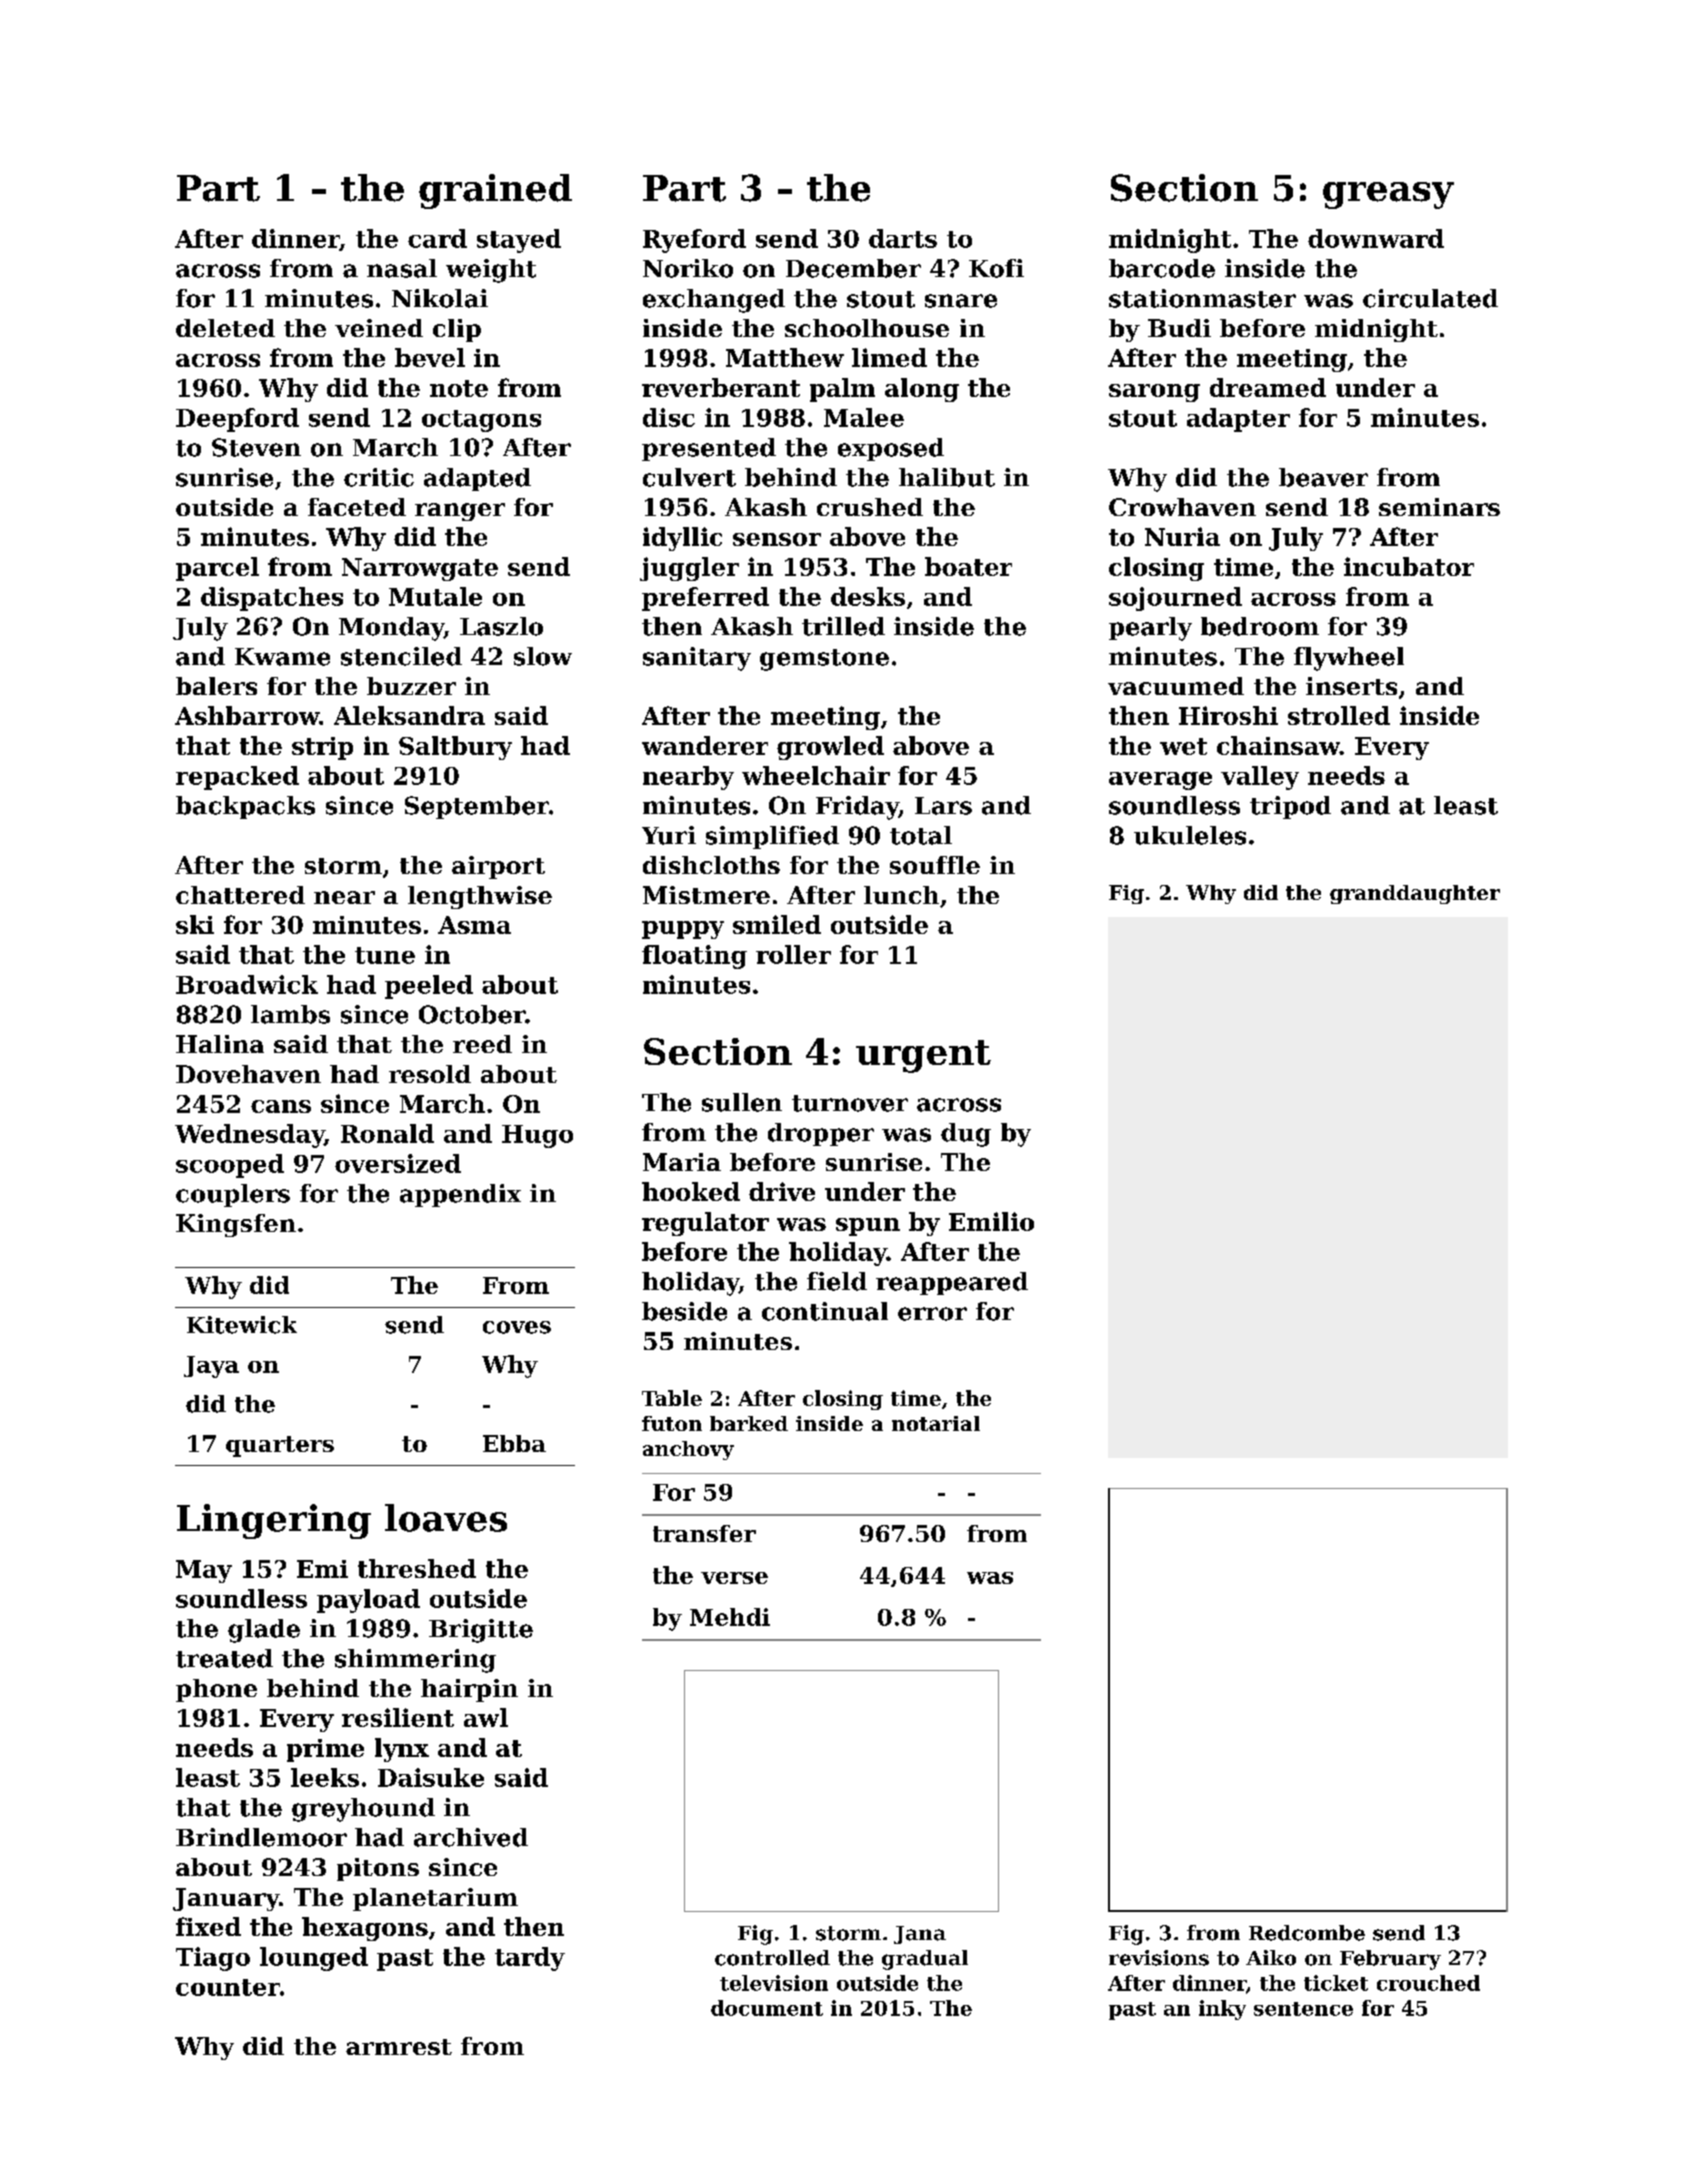  Describe the element at coordinates (495, 191) in the image. I see `grained` at that location.
